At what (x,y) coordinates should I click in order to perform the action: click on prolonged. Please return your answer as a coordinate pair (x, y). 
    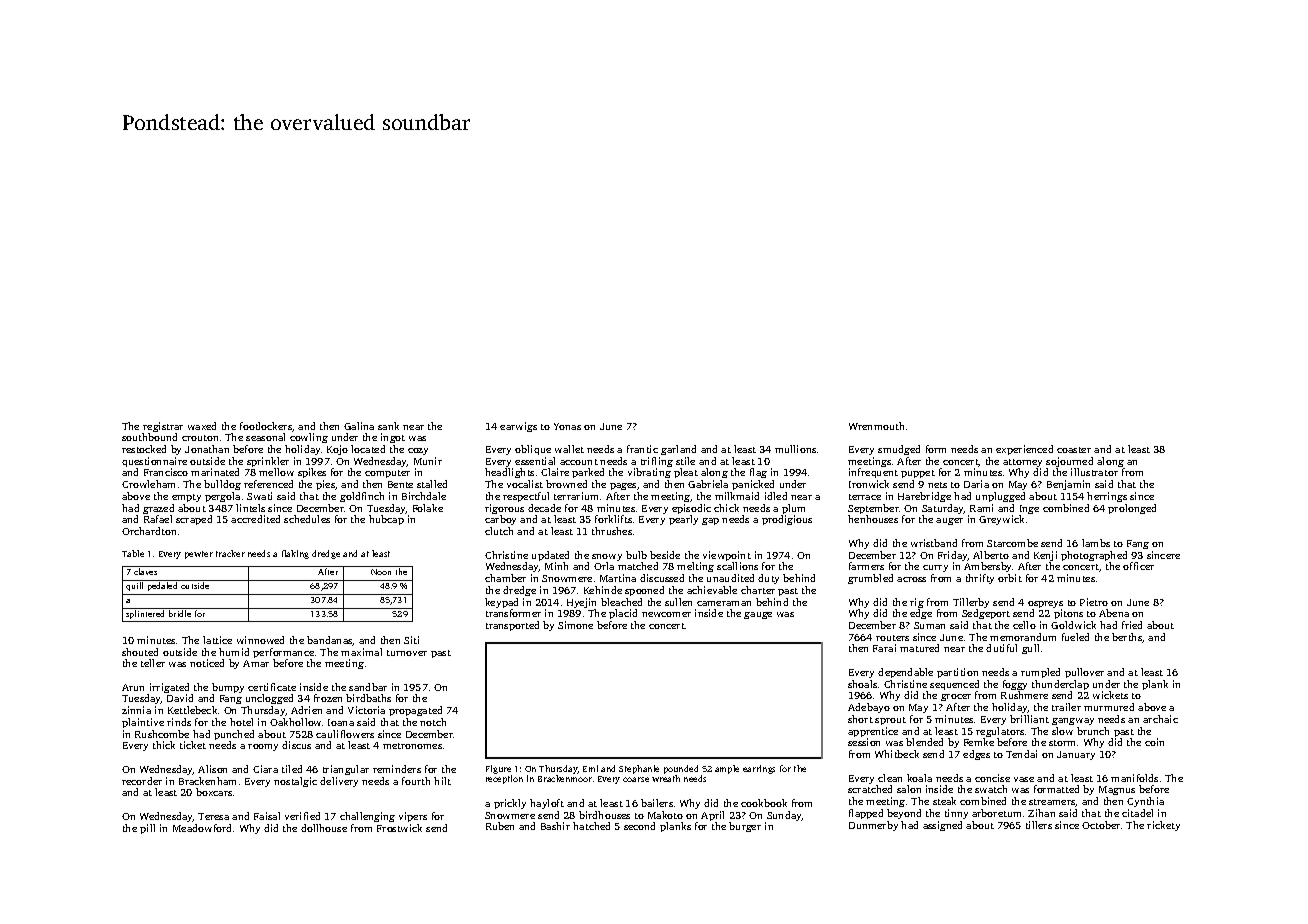
    Looking at the image, I should click on (1132, 509).
